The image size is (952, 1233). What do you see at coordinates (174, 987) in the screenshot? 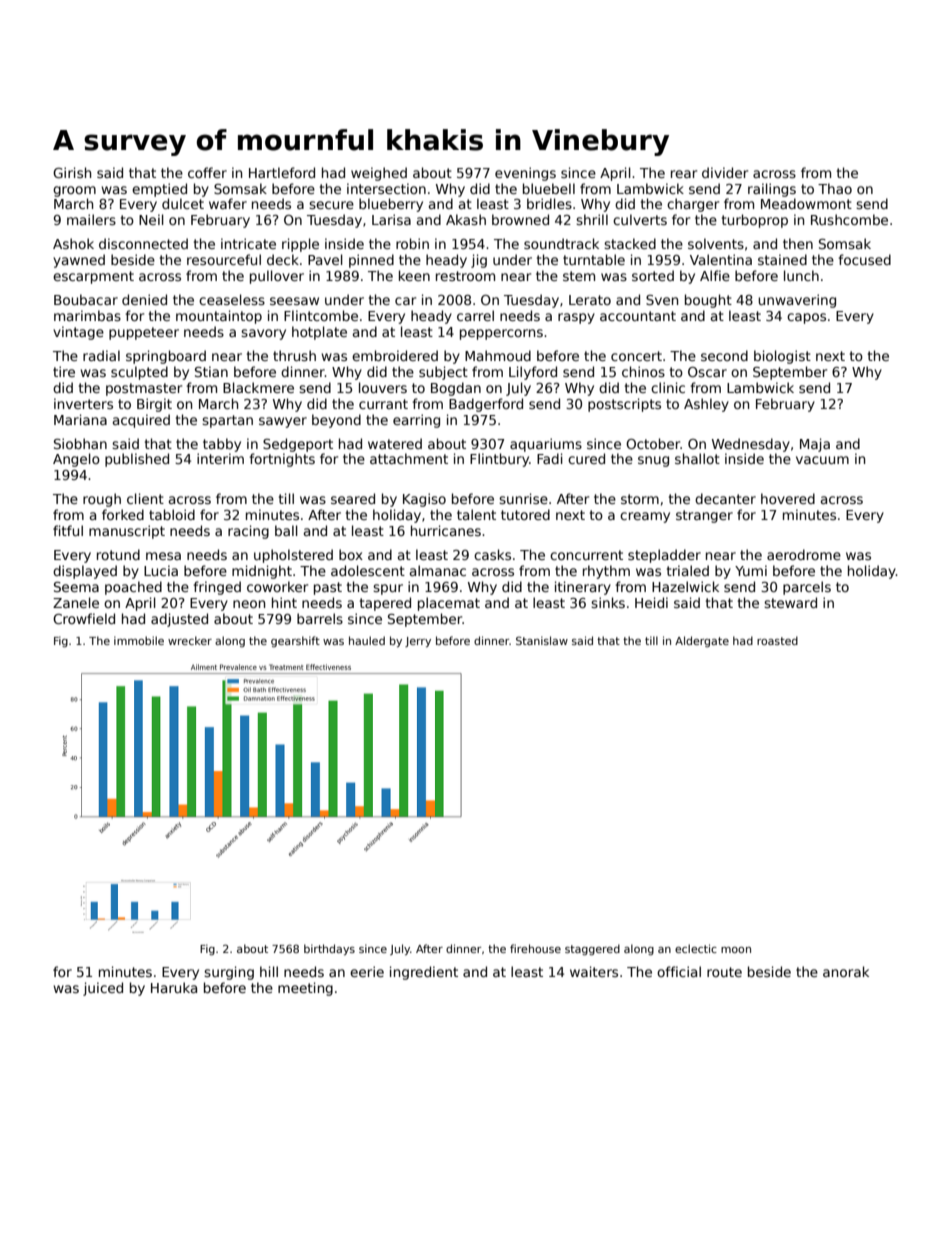
I see `Haruka` at bounding box center [174, 987].
